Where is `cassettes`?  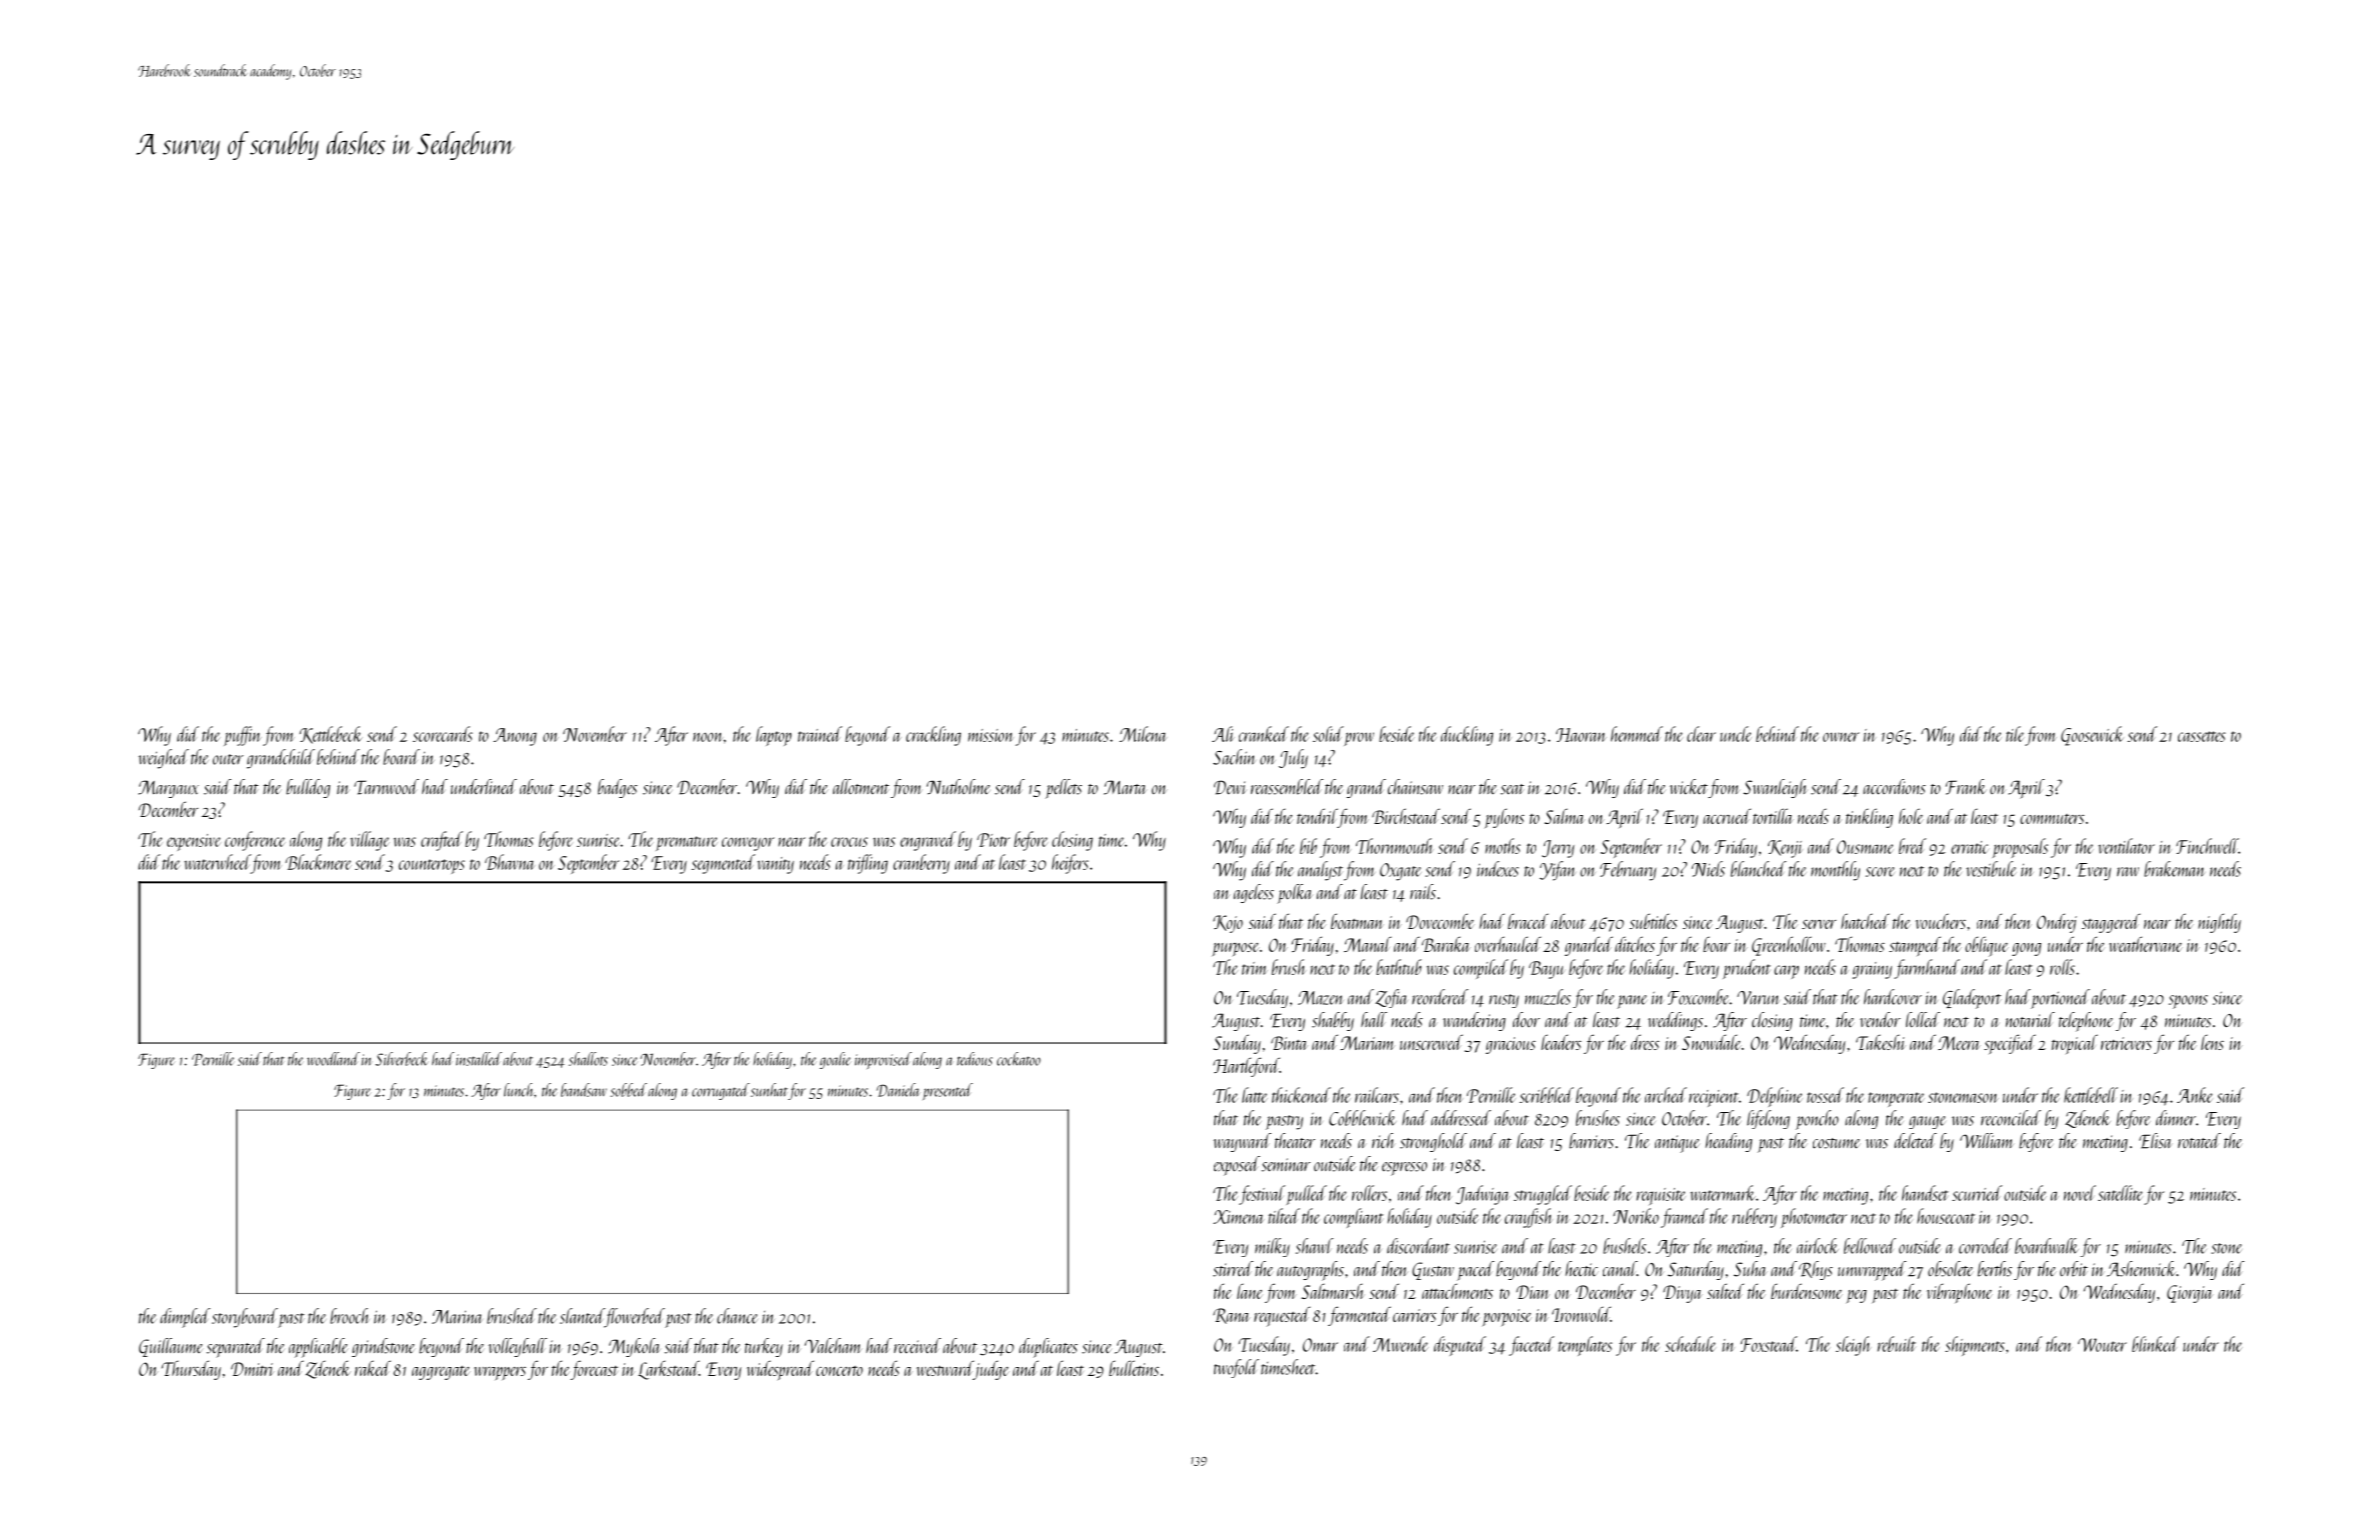
cassettes is located at coordinates (2202, 736).
